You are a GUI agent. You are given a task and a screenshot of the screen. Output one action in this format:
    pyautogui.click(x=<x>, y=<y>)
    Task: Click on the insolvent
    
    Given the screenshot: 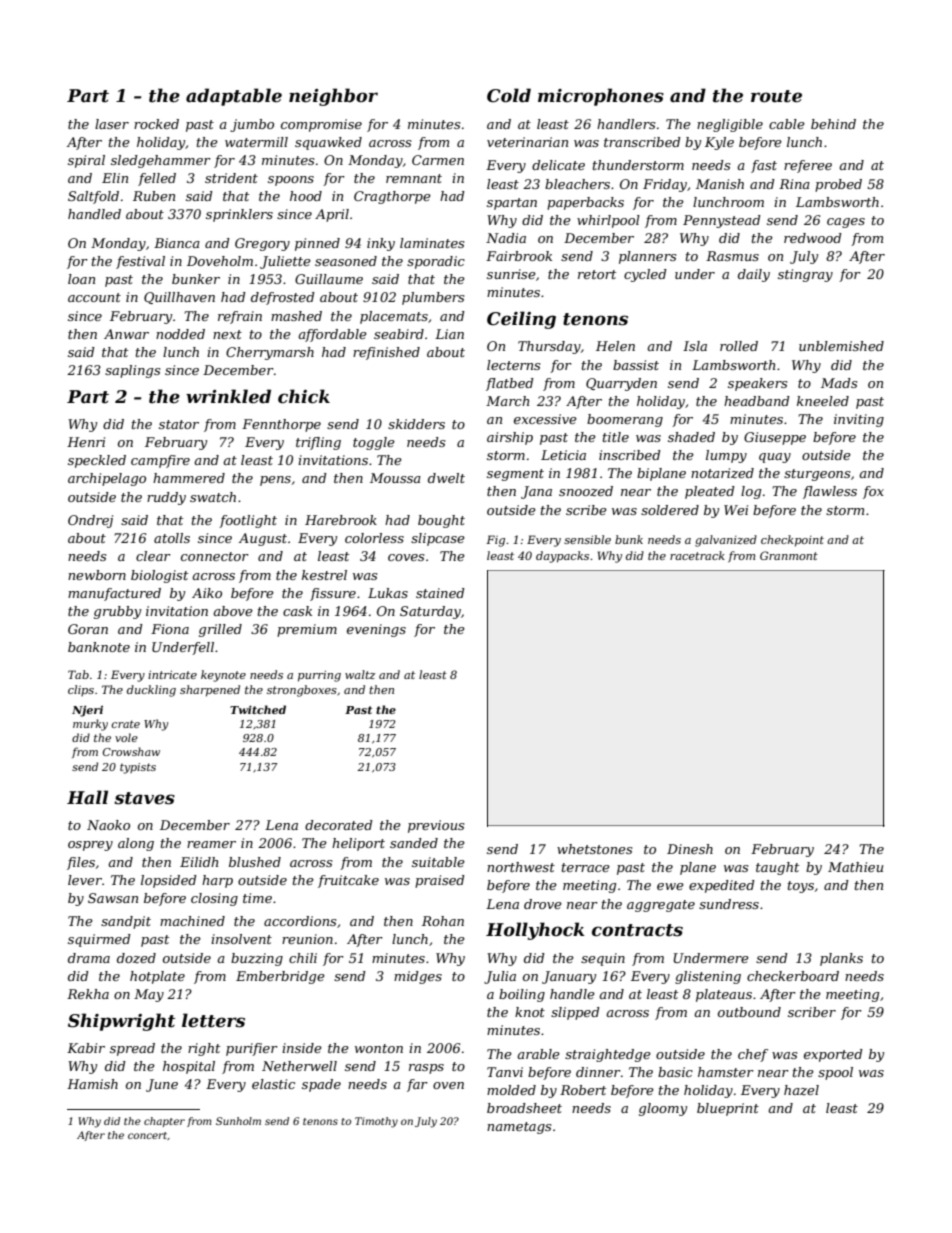 What is the action you would take?
    pyautogui.click(x=241, y=939)
